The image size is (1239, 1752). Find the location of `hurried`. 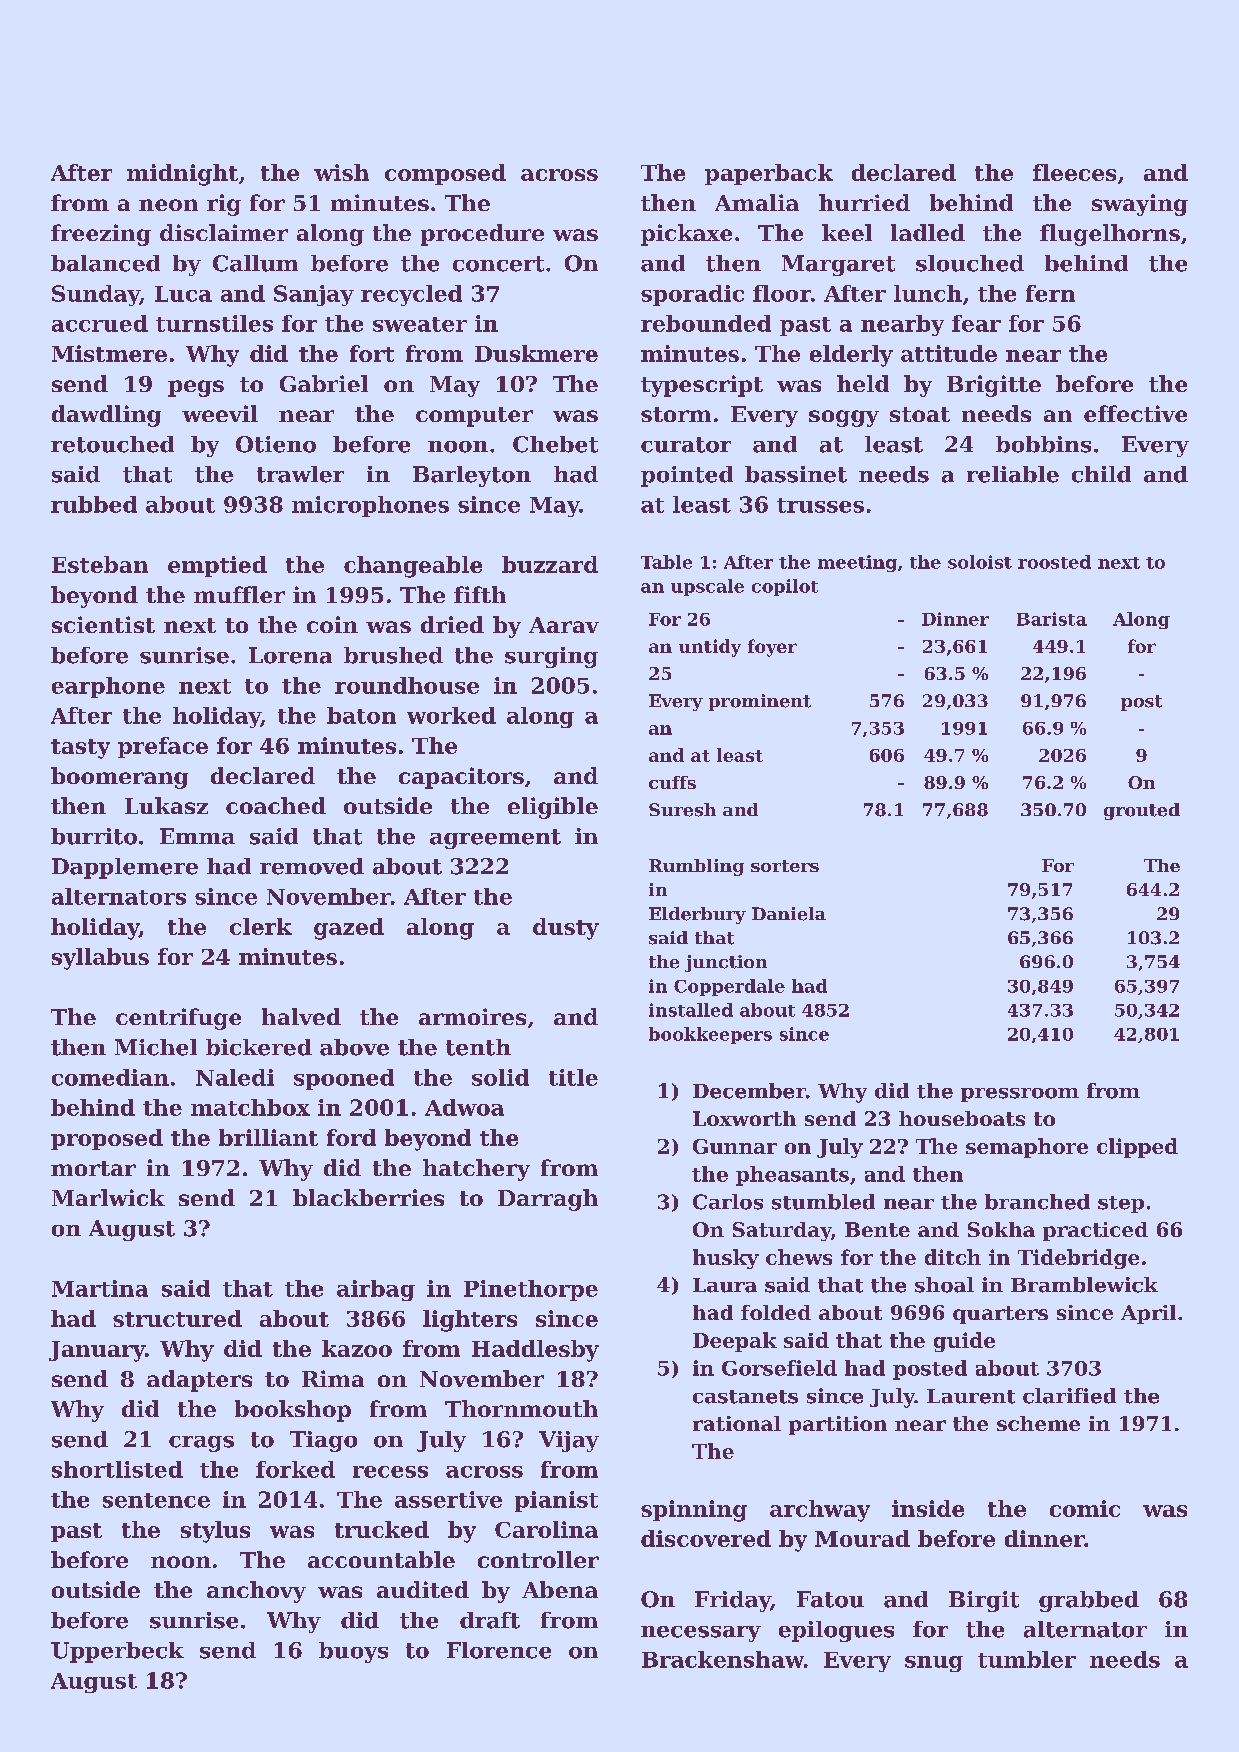

hurried is located at coordinates (864, 202).
